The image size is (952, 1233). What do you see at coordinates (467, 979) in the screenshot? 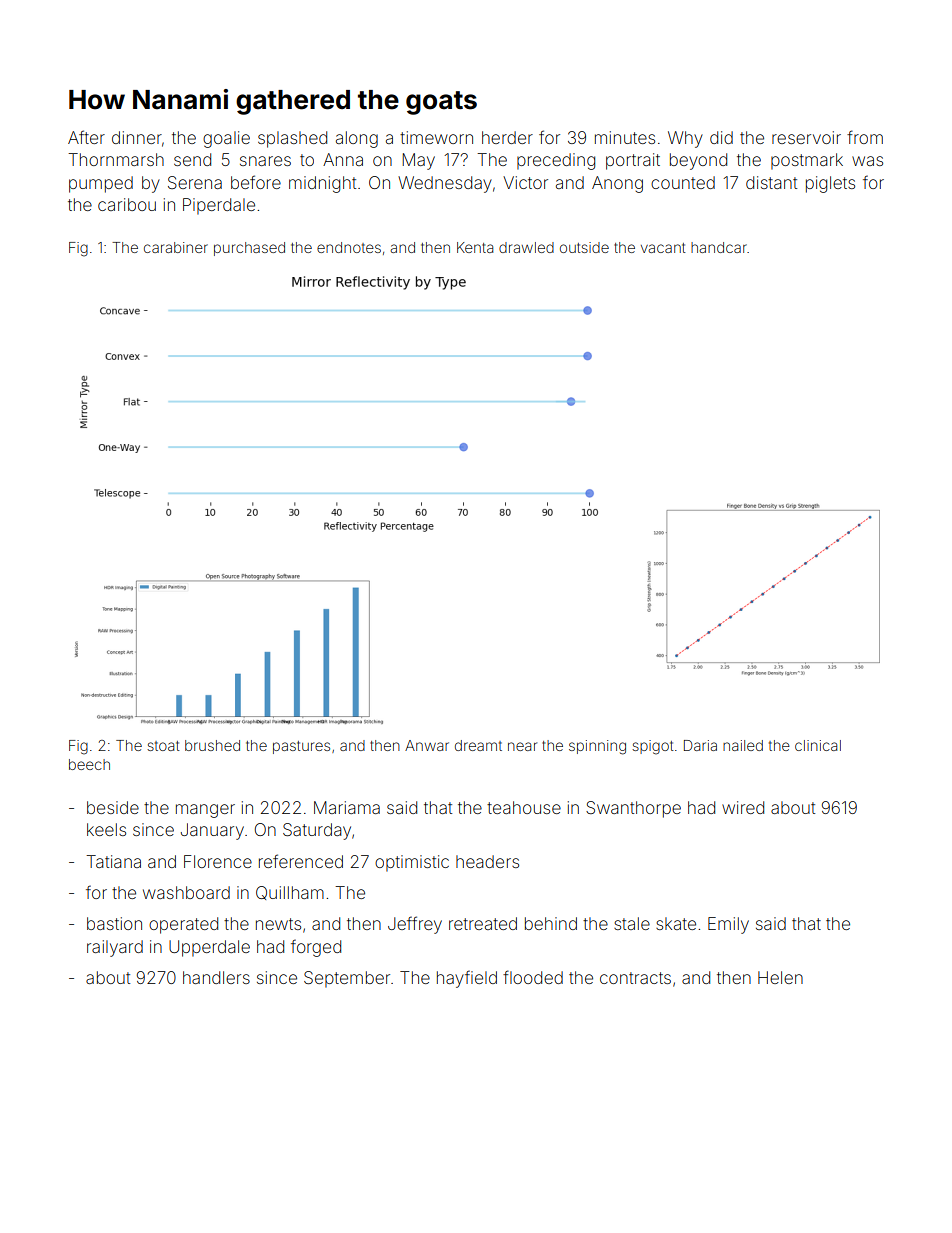
I see `hayfield` at bounding box center [467, 979].
